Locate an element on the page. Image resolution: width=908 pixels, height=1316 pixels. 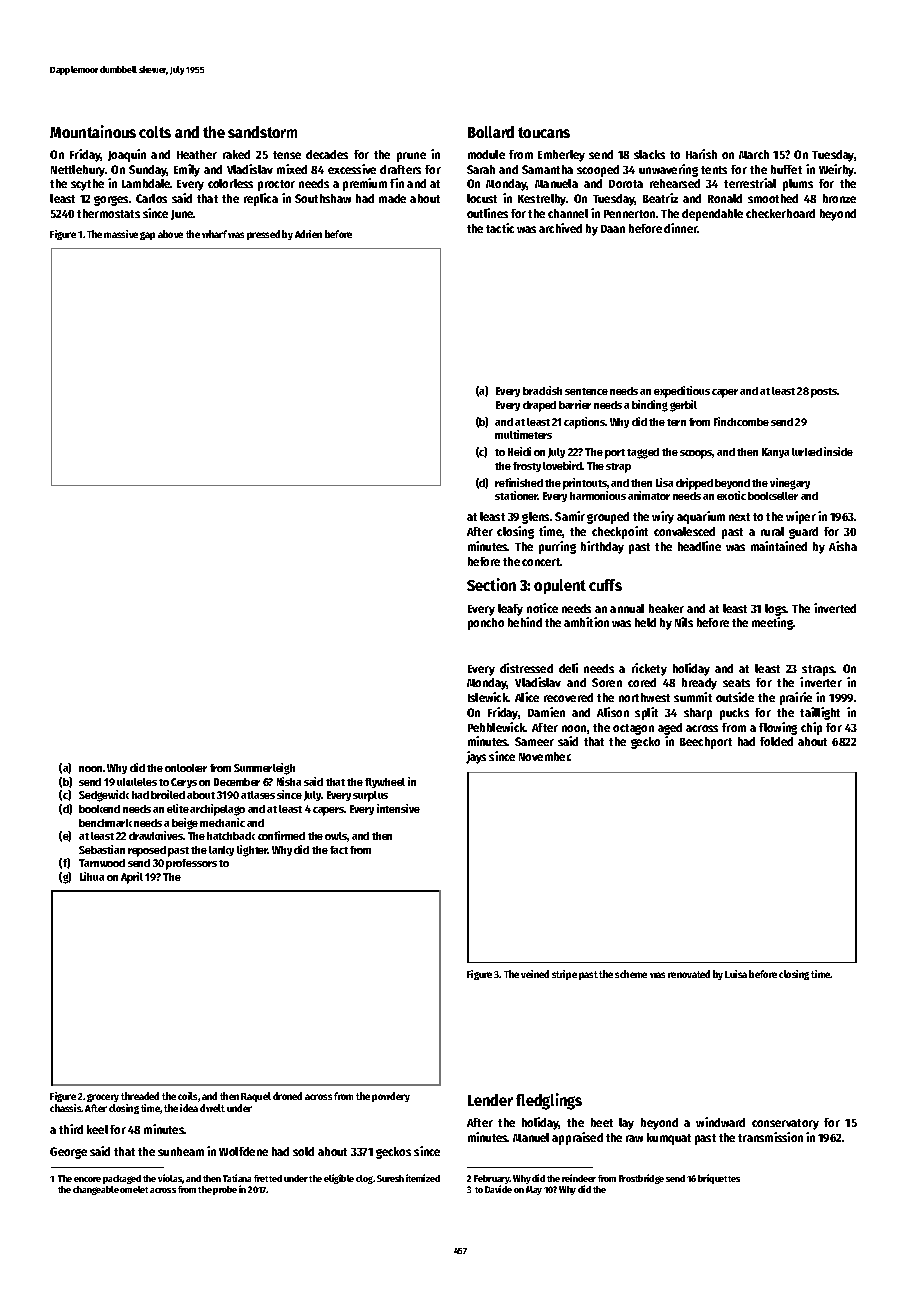
omelet is located at coordinates (134, 1189).
